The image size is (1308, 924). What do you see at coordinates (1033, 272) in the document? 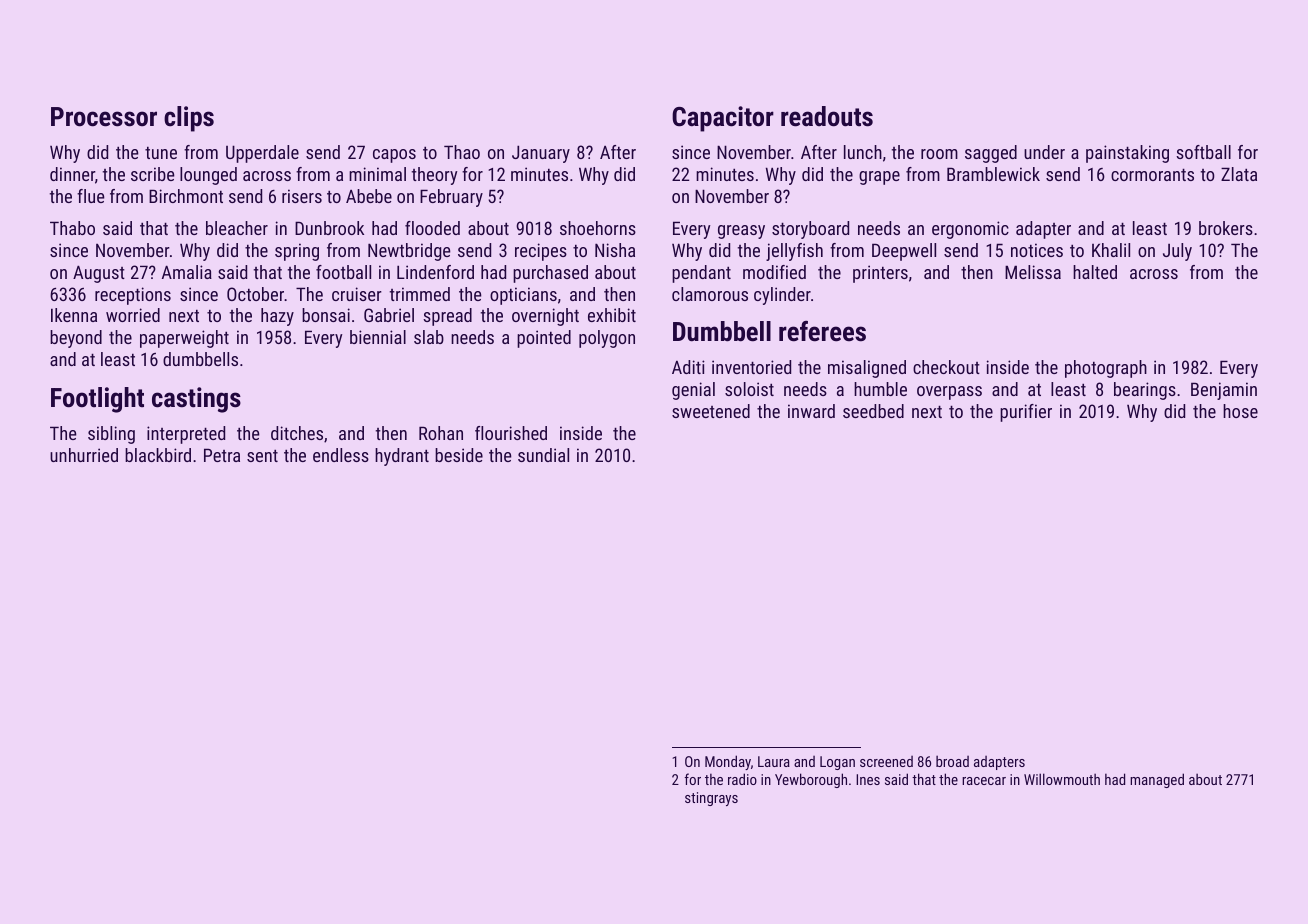
I see `Melissa` at bounding box center [1033, 272].
